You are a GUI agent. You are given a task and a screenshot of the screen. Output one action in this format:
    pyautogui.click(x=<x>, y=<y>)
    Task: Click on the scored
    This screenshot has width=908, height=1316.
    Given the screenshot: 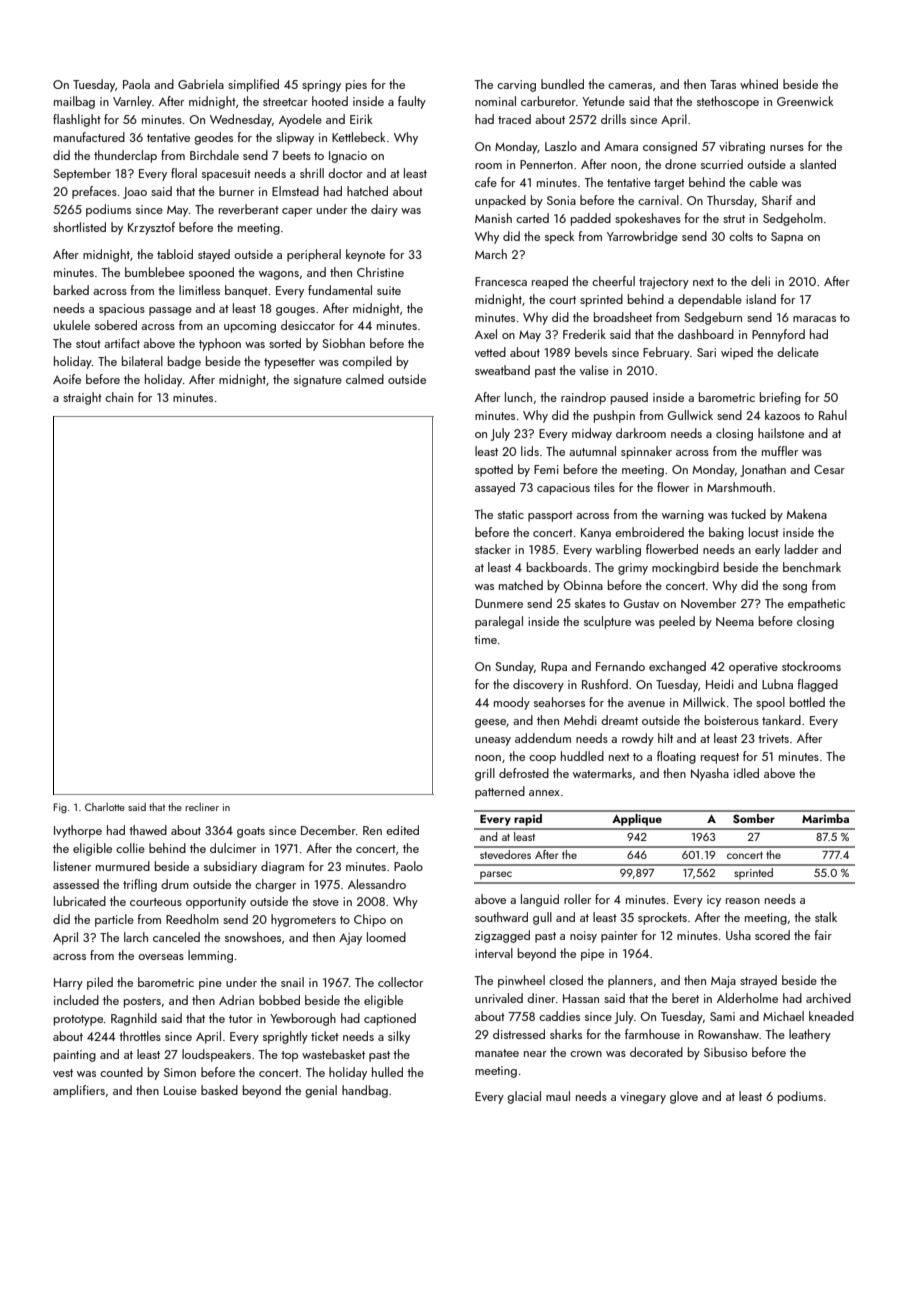 What is the action you would take?
    pyautogui.click(x=772, y=935)
